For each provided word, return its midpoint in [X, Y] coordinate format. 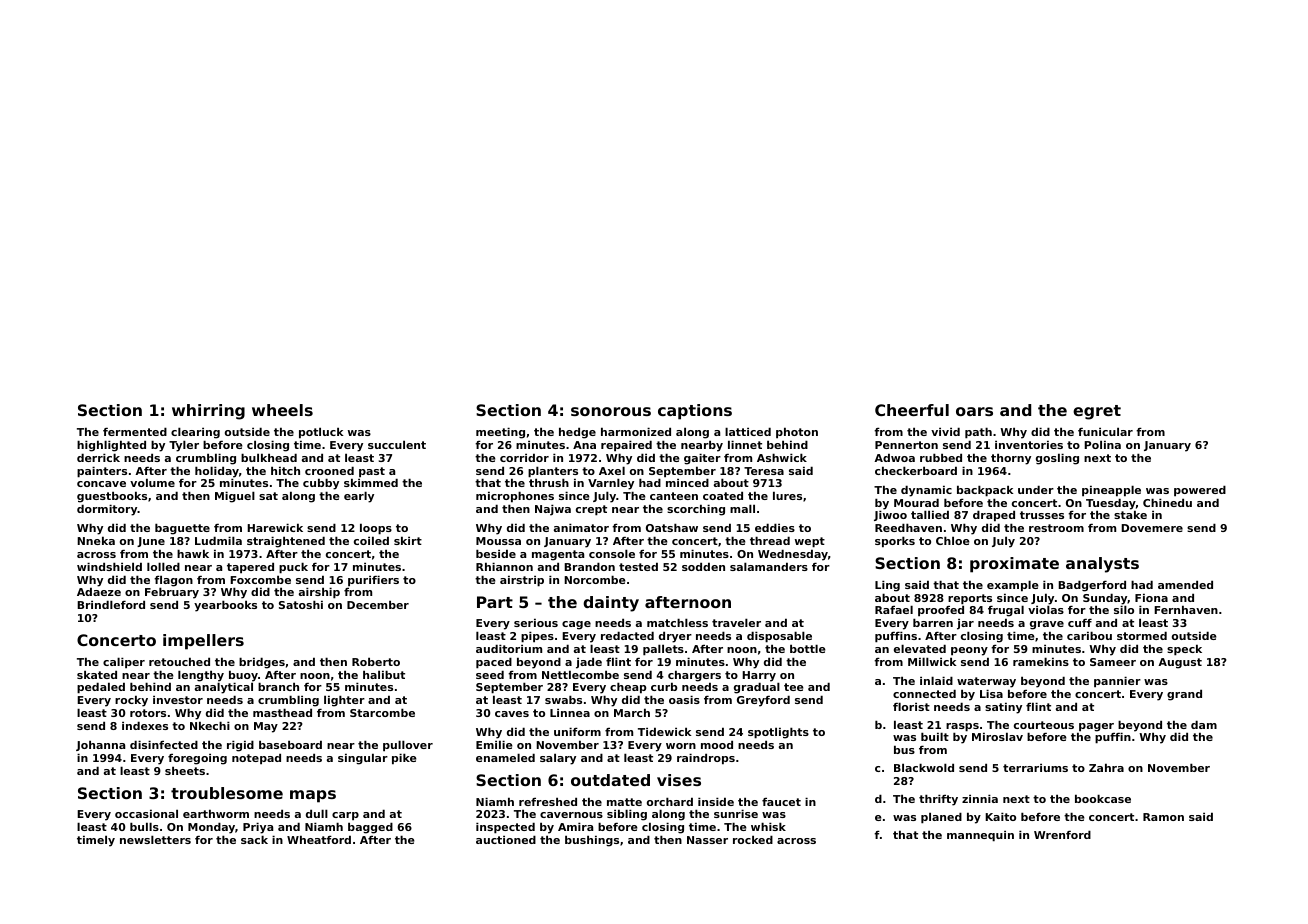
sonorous [611, 411]
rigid [240, 746]
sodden [703, 566]
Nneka [96, 540]
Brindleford [111, 604]
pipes [537, 637]
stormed [1142, 635]
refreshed [548, 801]
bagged [370, 828]
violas [1046, 610]
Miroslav [997, 737]
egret [1097, 412]
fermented [135, 431]
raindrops [706, 759]
